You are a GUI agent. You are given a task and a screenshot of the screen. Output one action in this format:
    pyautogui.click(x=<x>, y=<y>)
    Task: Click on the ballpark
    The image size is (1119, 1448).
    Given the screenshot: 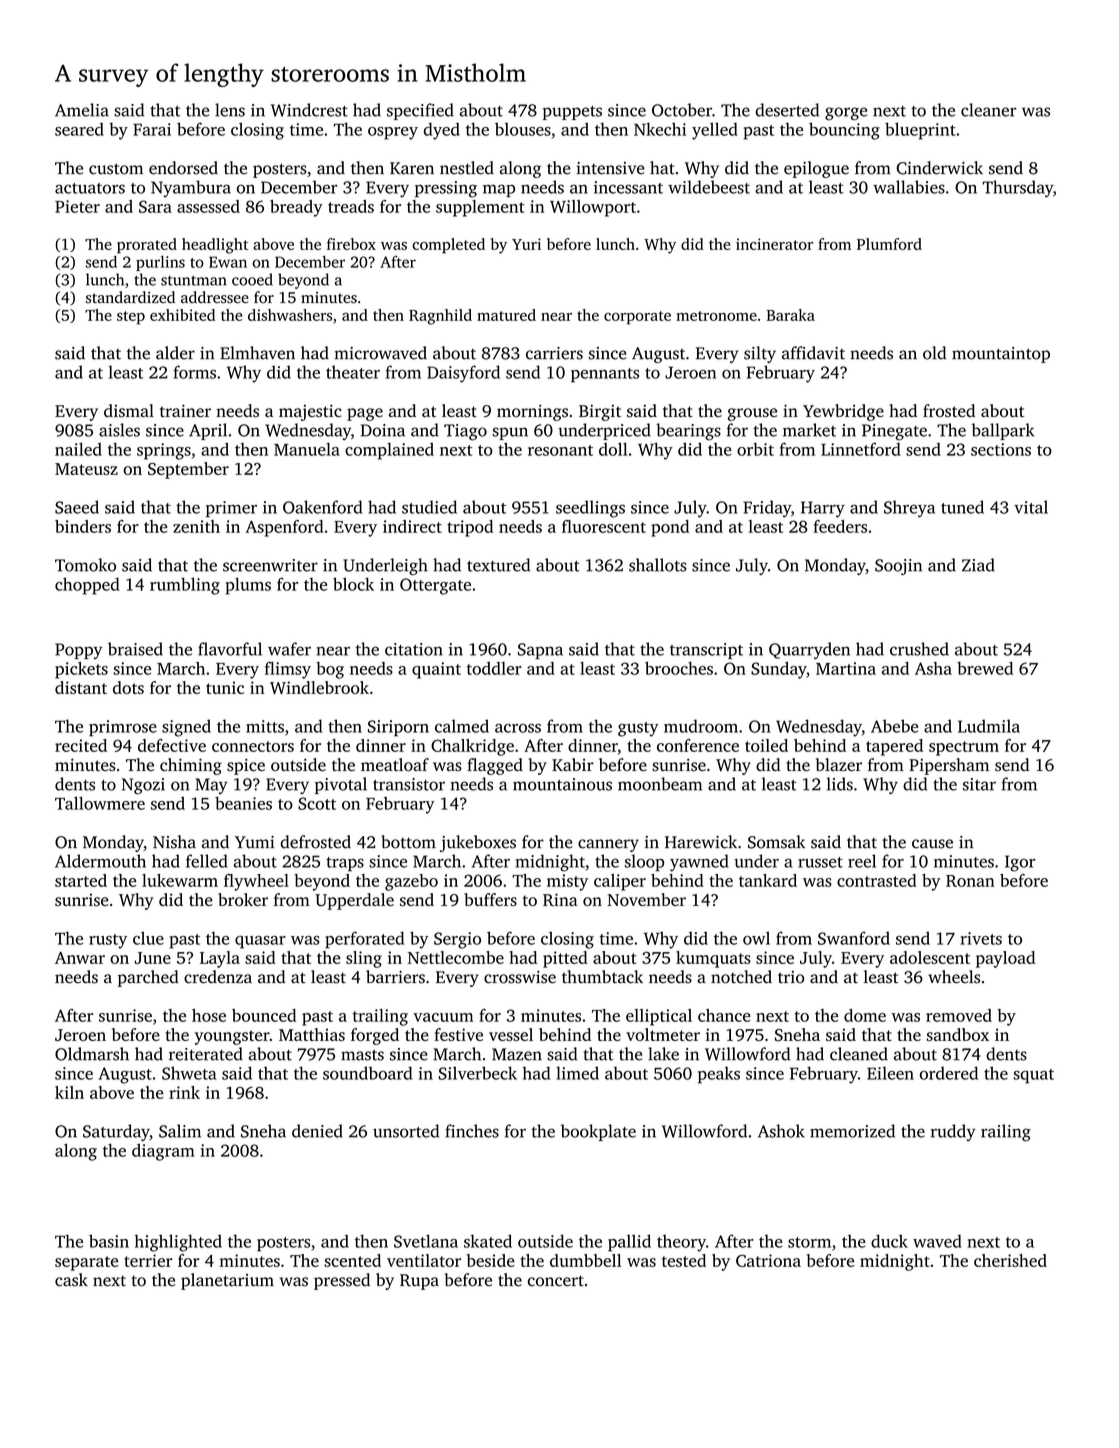 What is the action you would take?
    pyautogui.click(x=1003, y=431)
